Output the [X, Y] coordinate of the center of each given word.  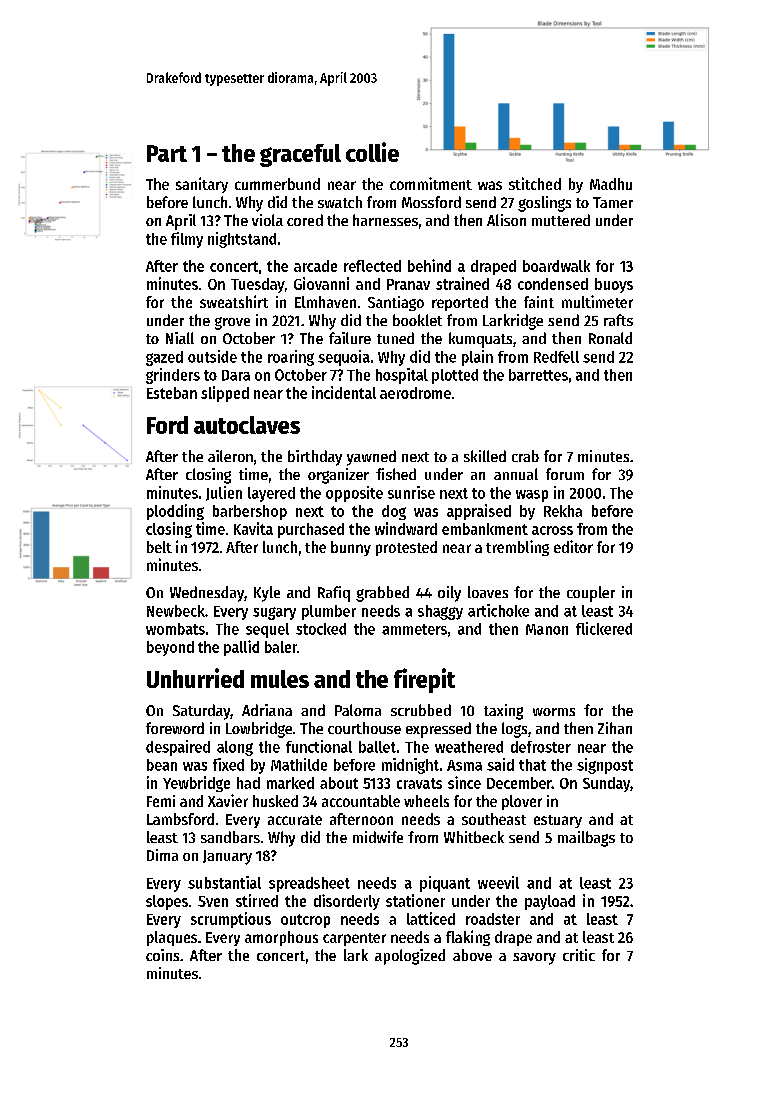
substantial [224, 882]
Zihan [615, 728]
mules [280, 679]
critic [579, 955]
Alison [506, 220]
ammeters [414, 629]
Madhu [611, 184]
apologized [410, 957]
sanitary [202, 185]
